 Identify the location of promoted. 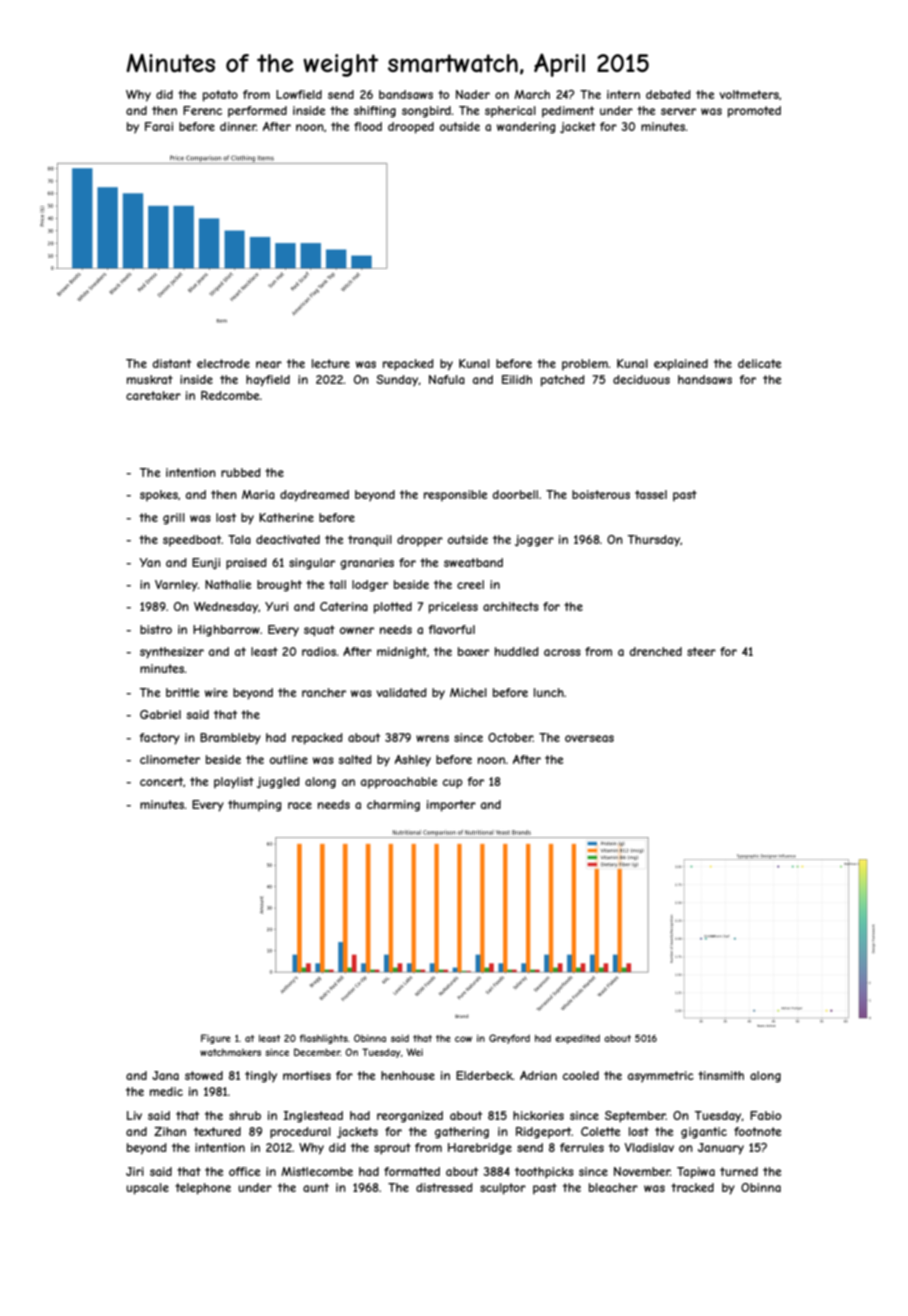
(754, 112).
